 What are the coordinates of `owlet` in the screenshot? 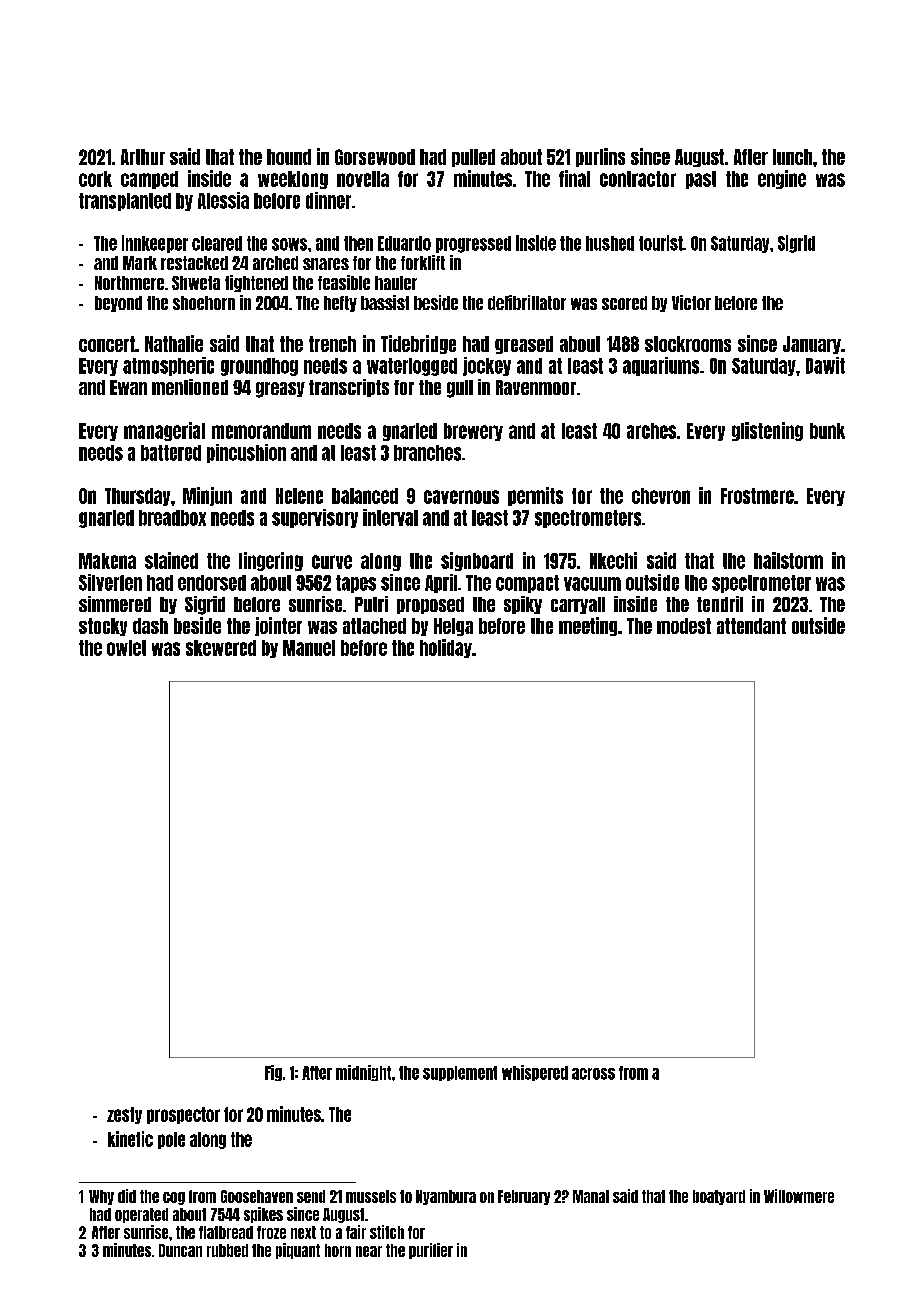 It's located at (126, 648).
